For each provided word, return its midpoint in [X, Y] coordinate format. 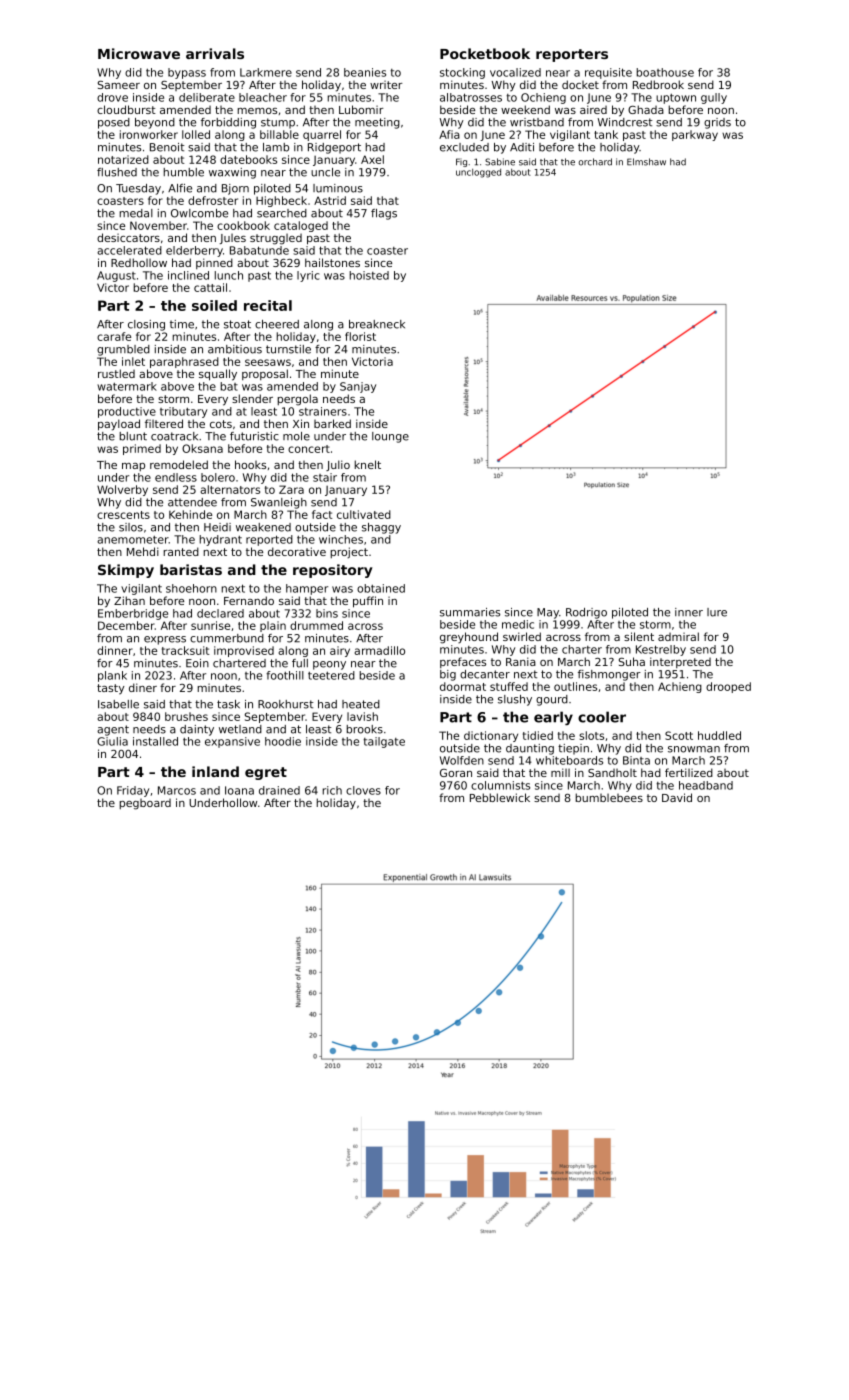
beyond [155, 123]
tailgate [384, 742]
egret [266, 773]
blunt [133, 436]
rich [332, 790]
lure [717, 612]
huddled [719, 735]
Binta [636, 760]
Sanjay [358, 387]
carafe [114, 336]
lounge [390, 437]
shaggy [381, 528]
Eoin [197, 663]
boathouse [665, 72]
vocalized [515, 72]
